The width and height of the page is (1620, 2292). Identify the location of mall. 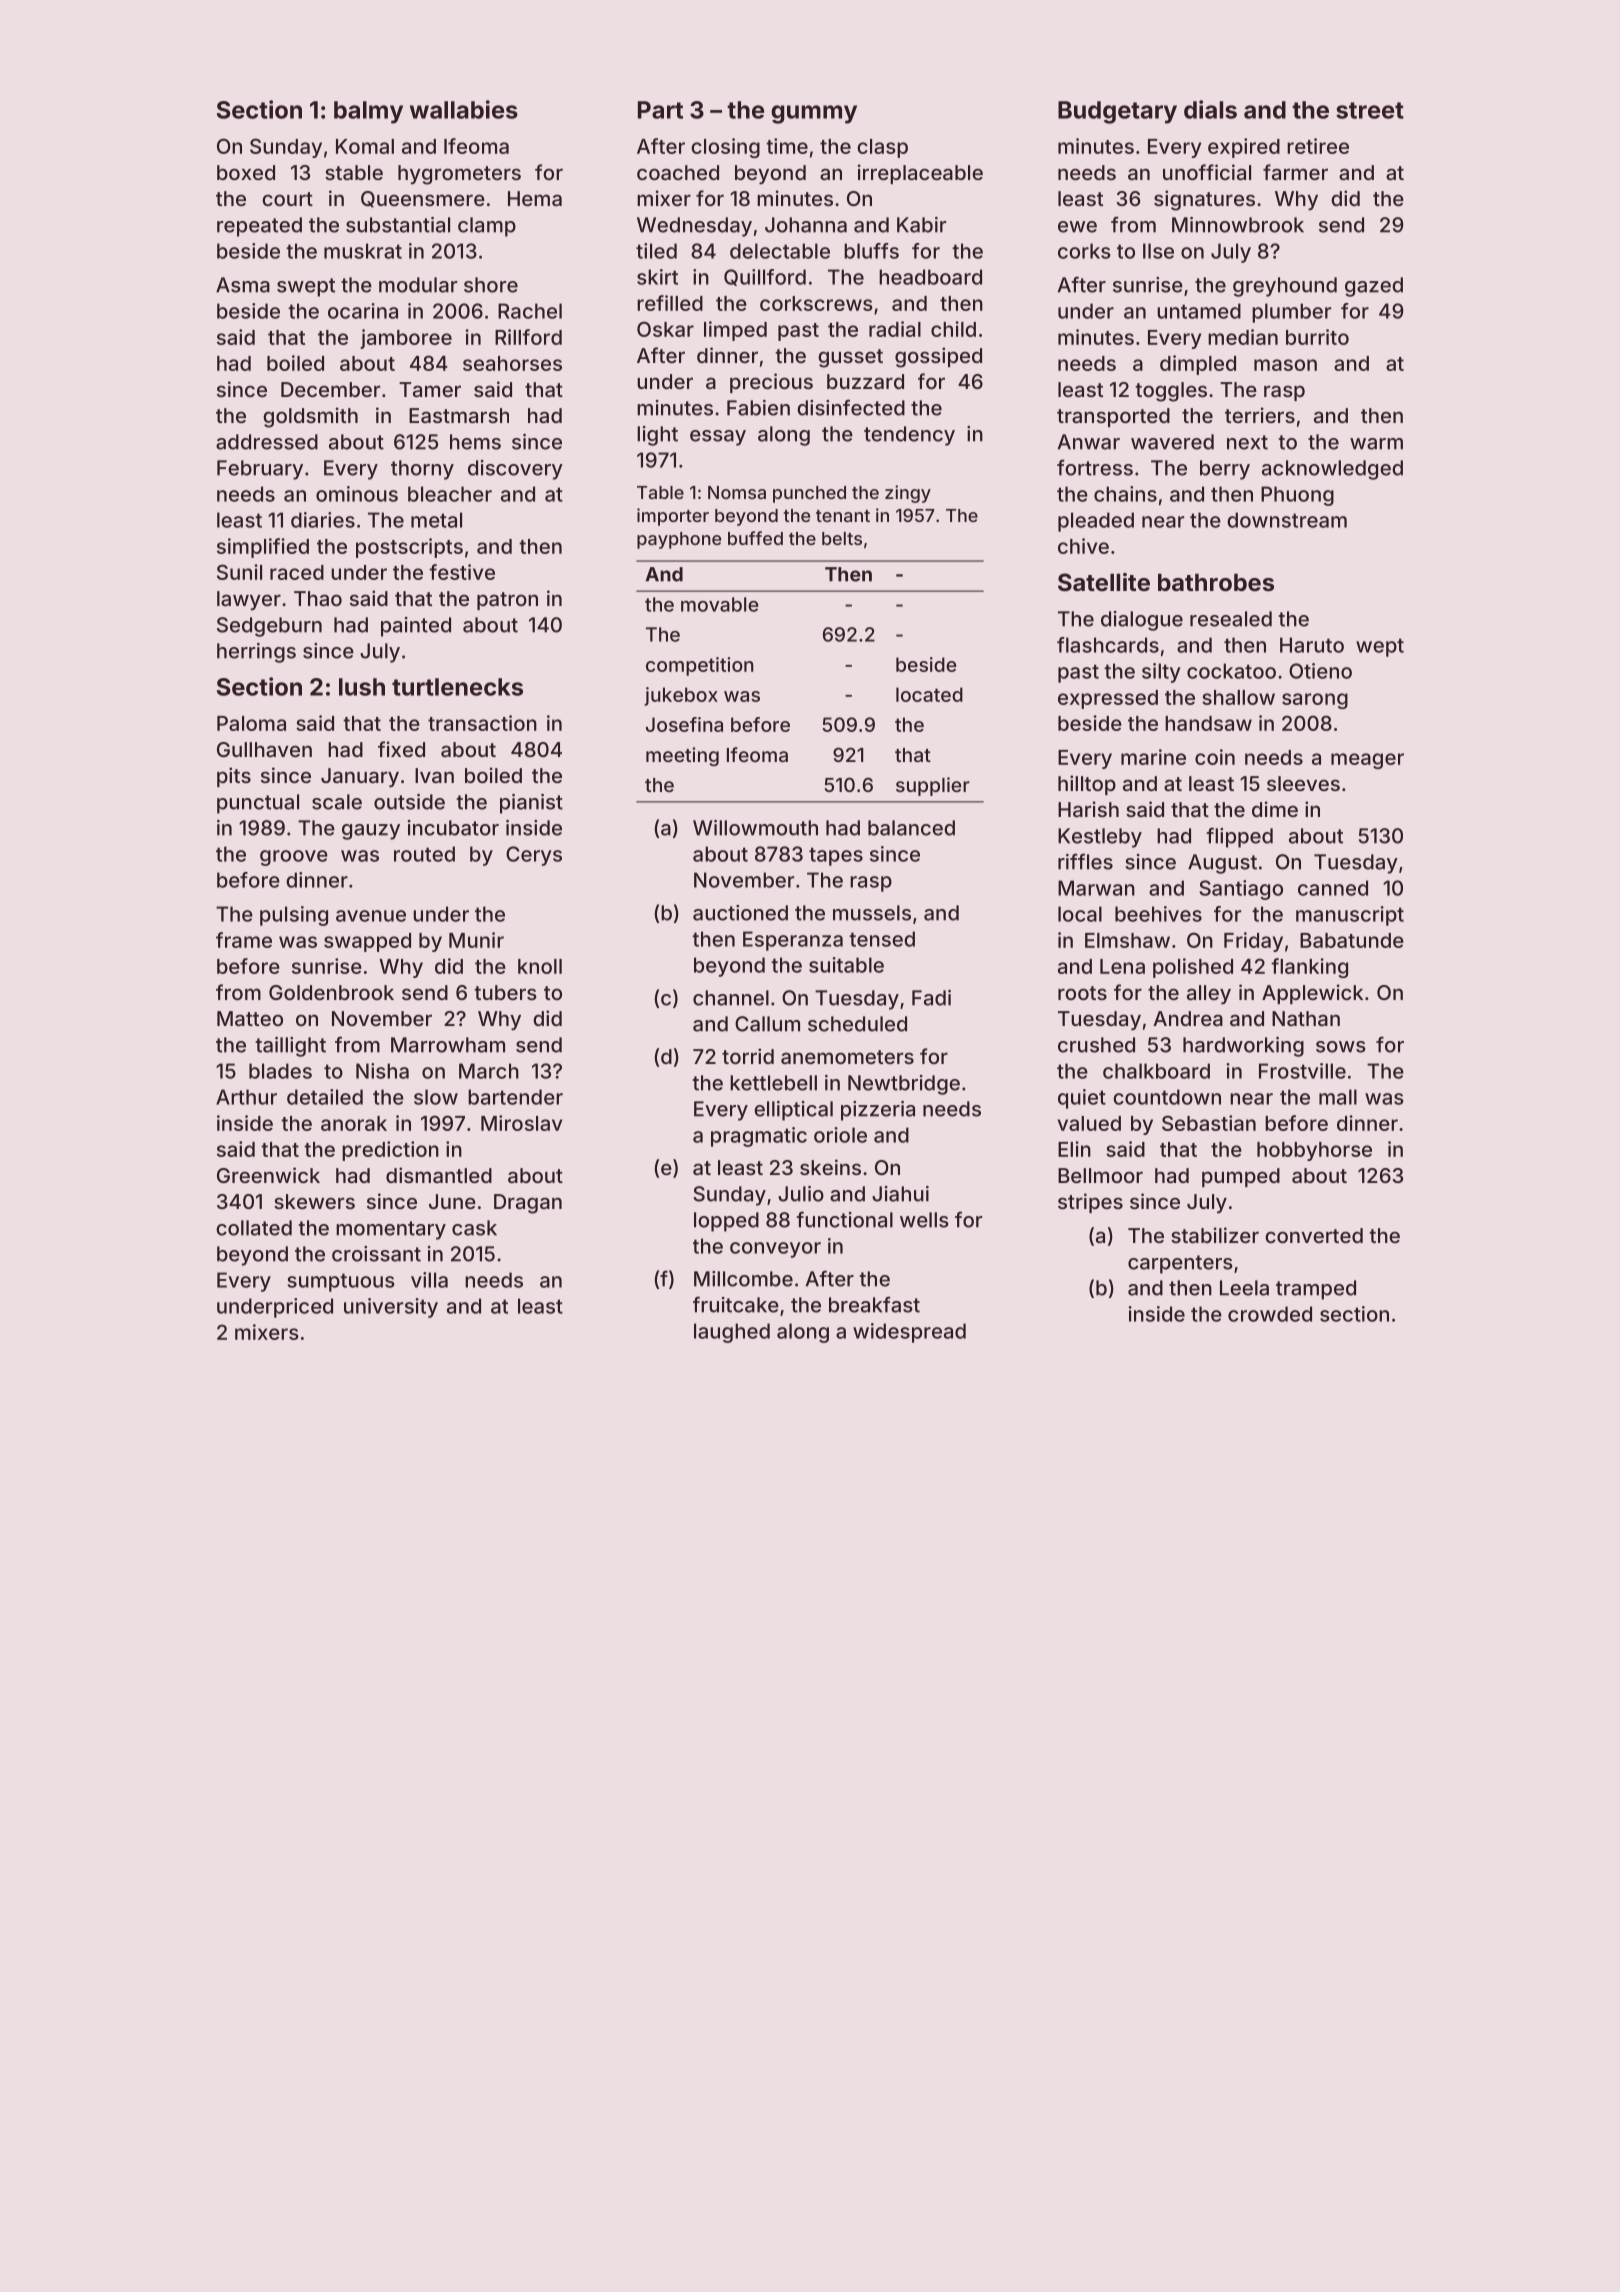
(1338, 1097).
